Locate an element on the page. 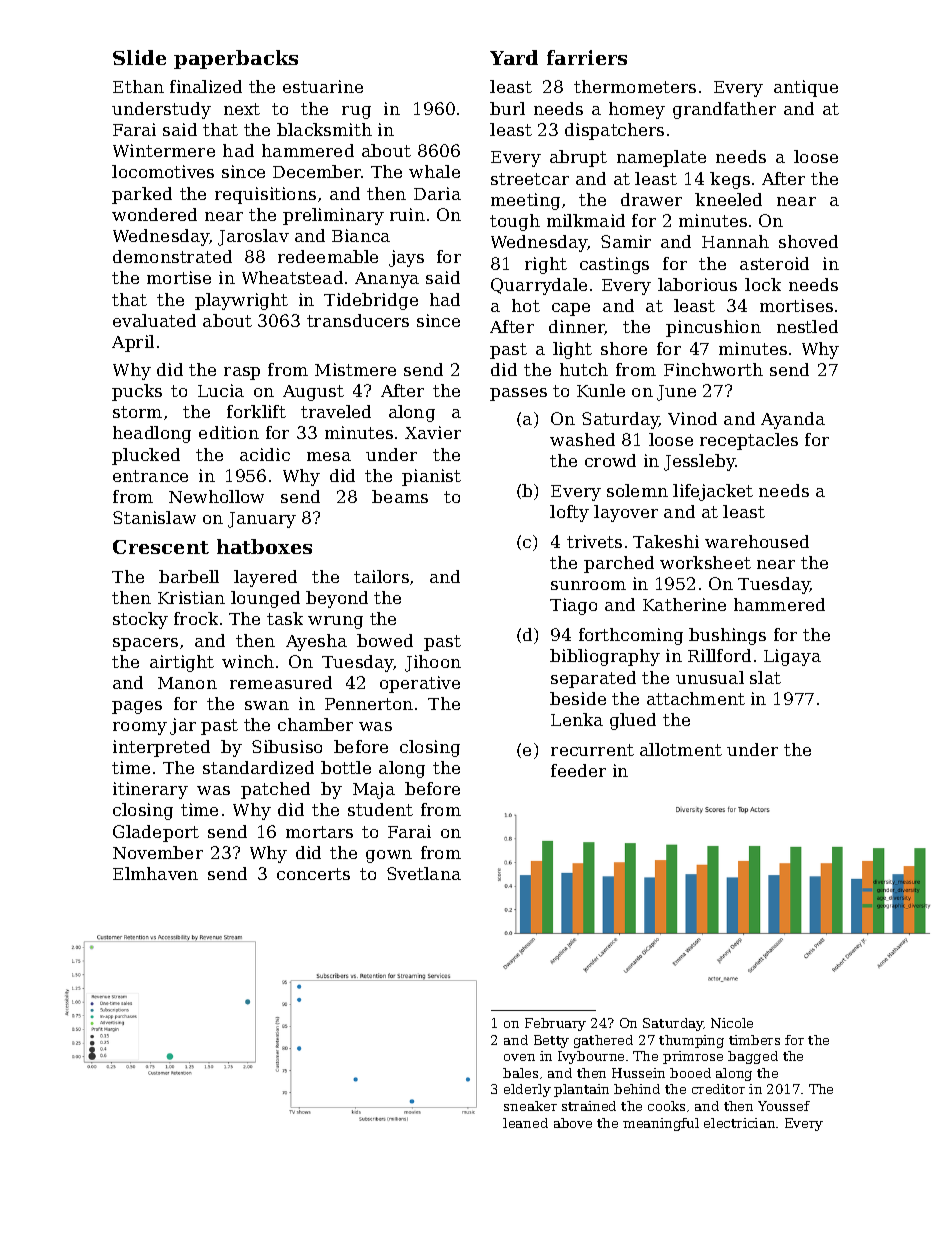  antique is located at coordinates (806, 88).
